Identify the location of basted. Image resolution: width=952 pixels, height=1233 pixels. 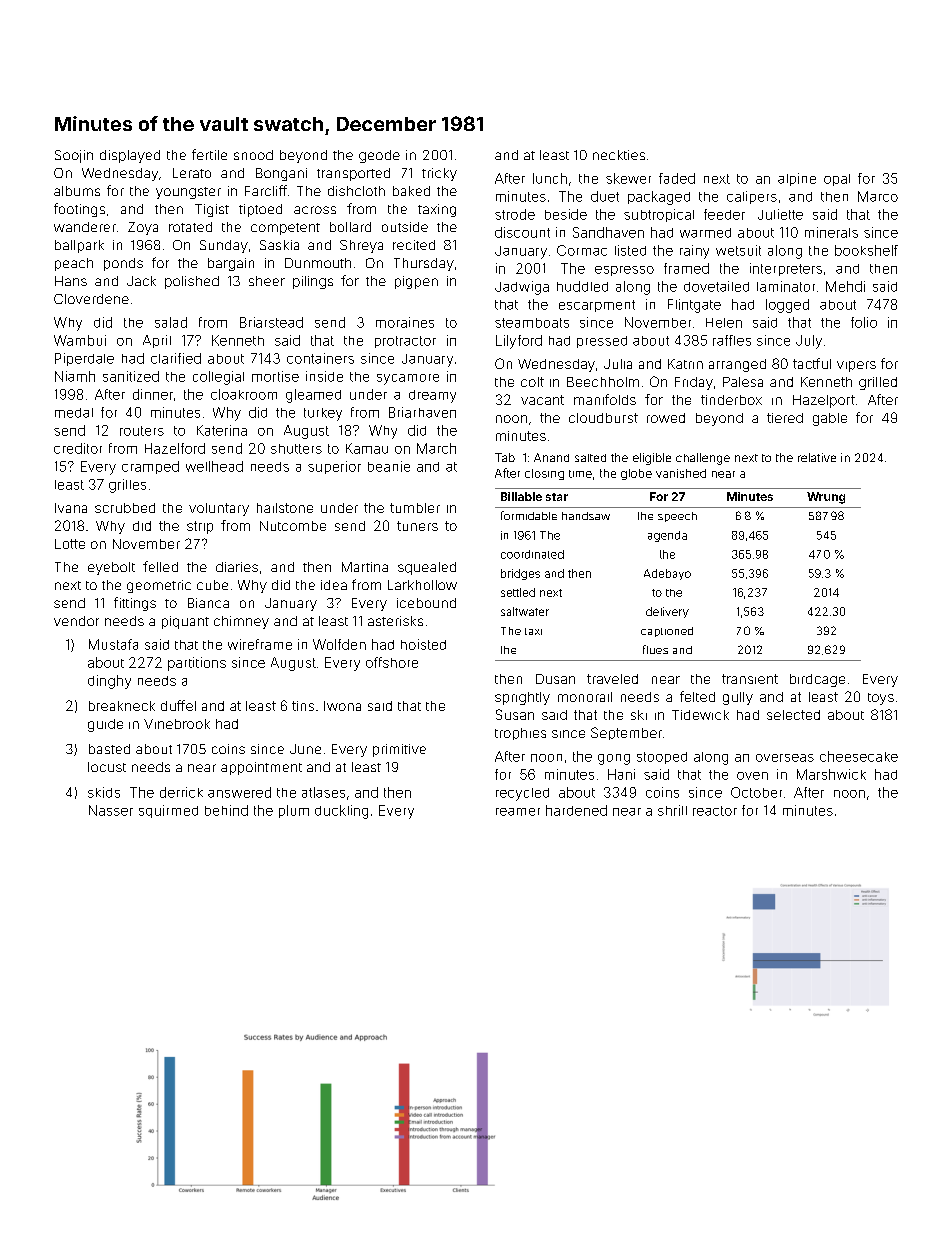
(109, 749).
